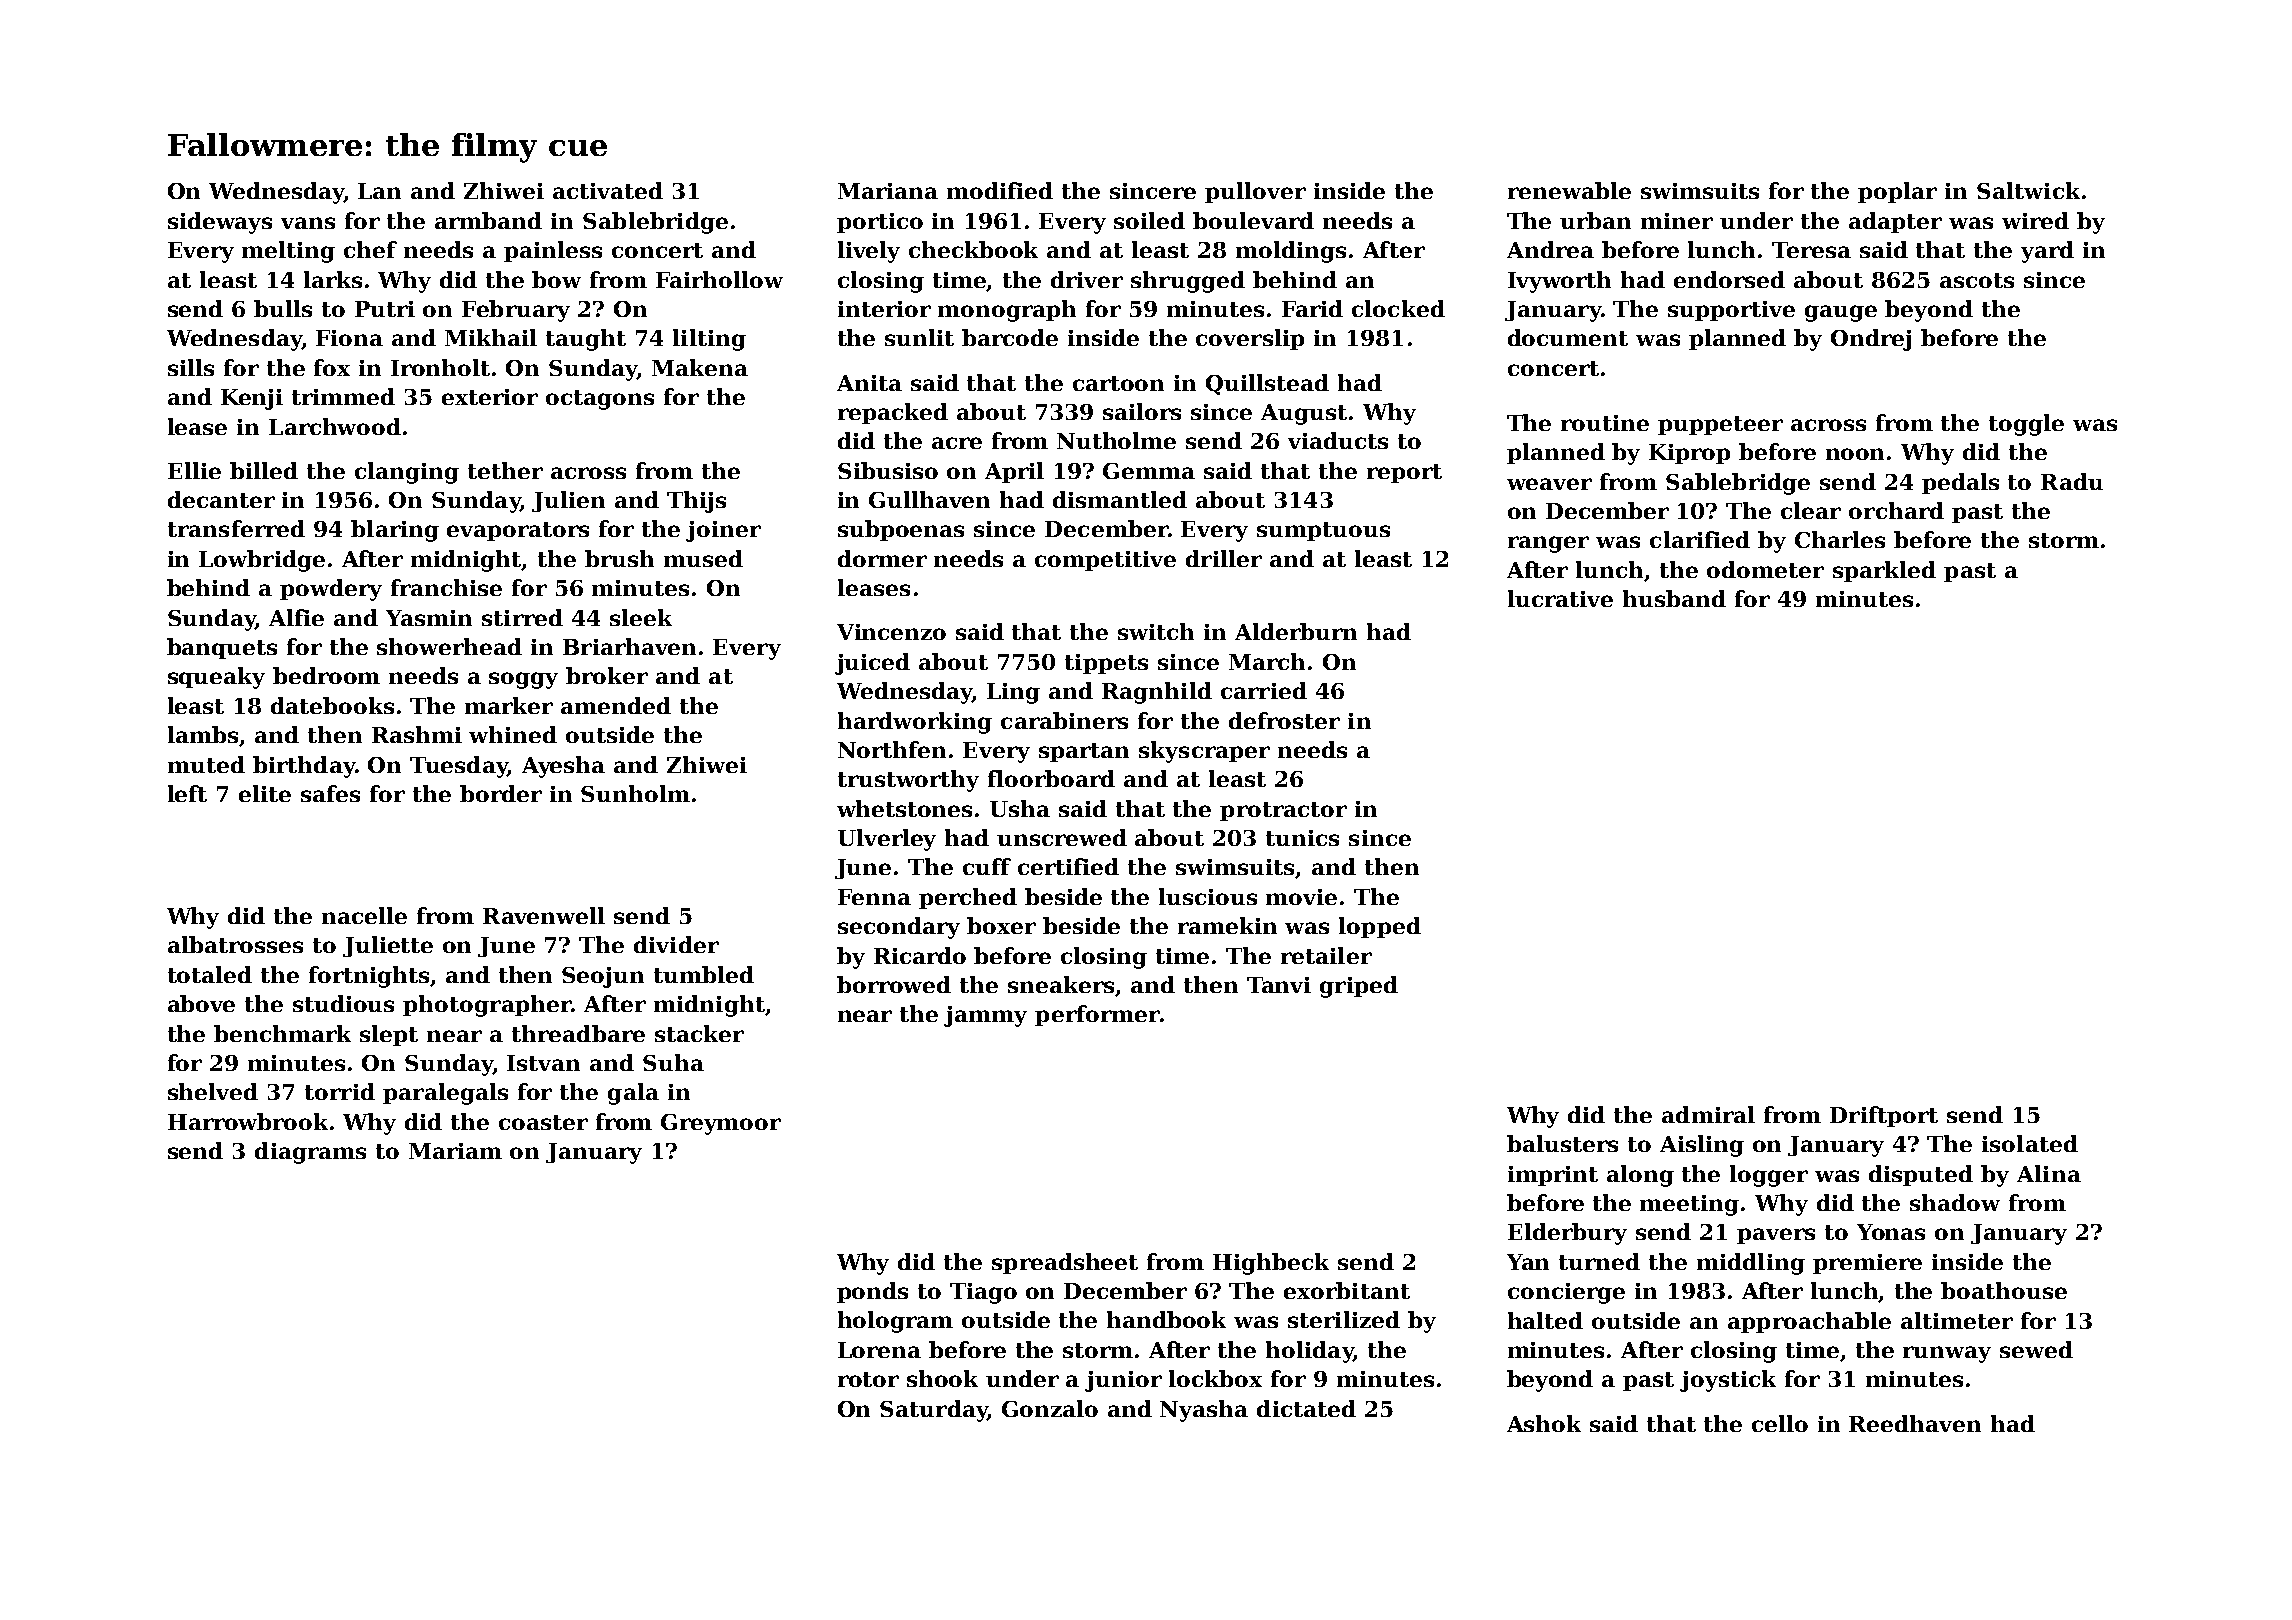 The image size is (2292, 1620). What do you see at coordinates (308, 223) in the page?
I see `vans` at bounding box center [308, 223].
